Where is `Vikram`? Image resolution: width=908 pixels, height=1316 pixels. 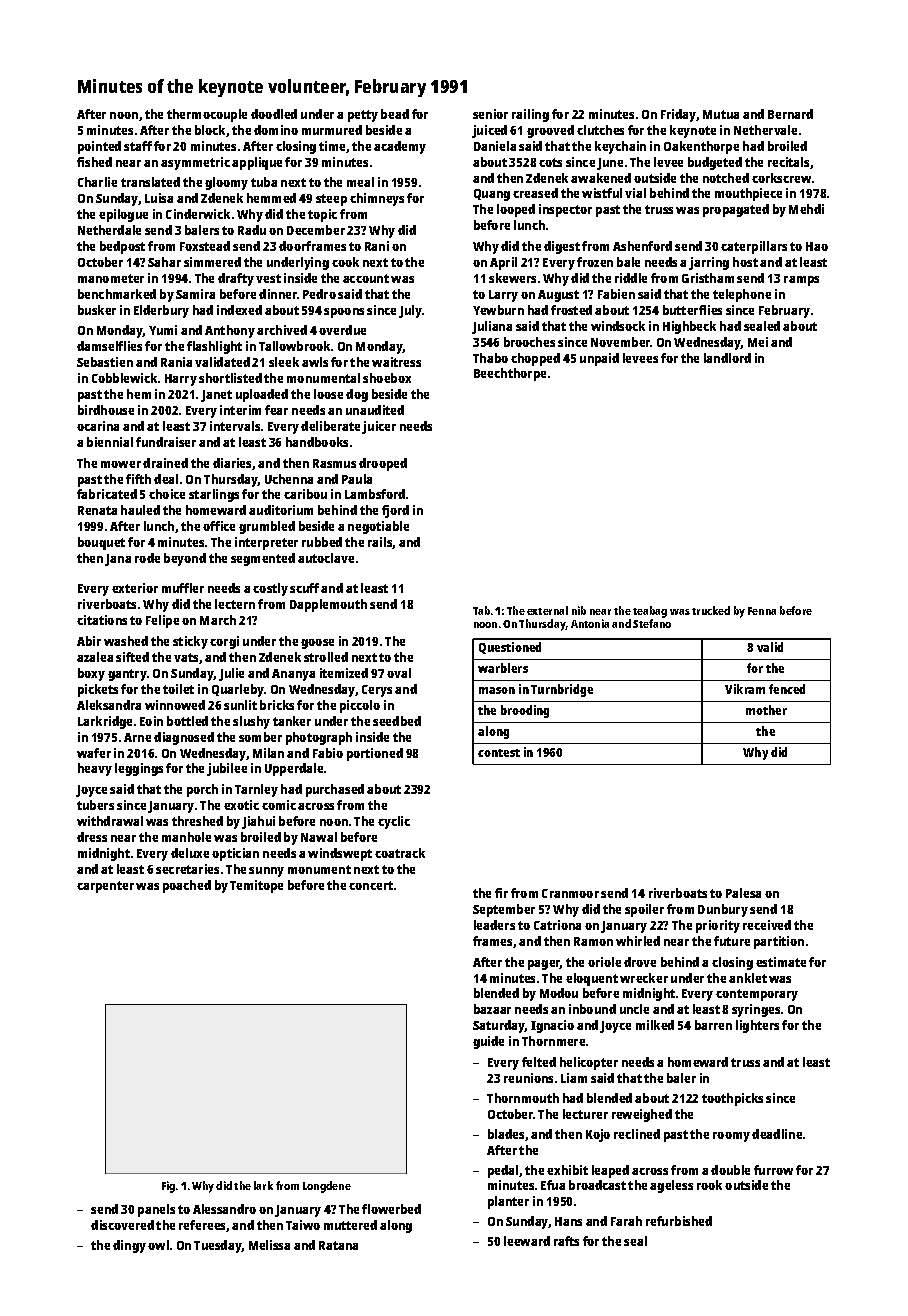 Vikram is located at coordinates (745, 689).
